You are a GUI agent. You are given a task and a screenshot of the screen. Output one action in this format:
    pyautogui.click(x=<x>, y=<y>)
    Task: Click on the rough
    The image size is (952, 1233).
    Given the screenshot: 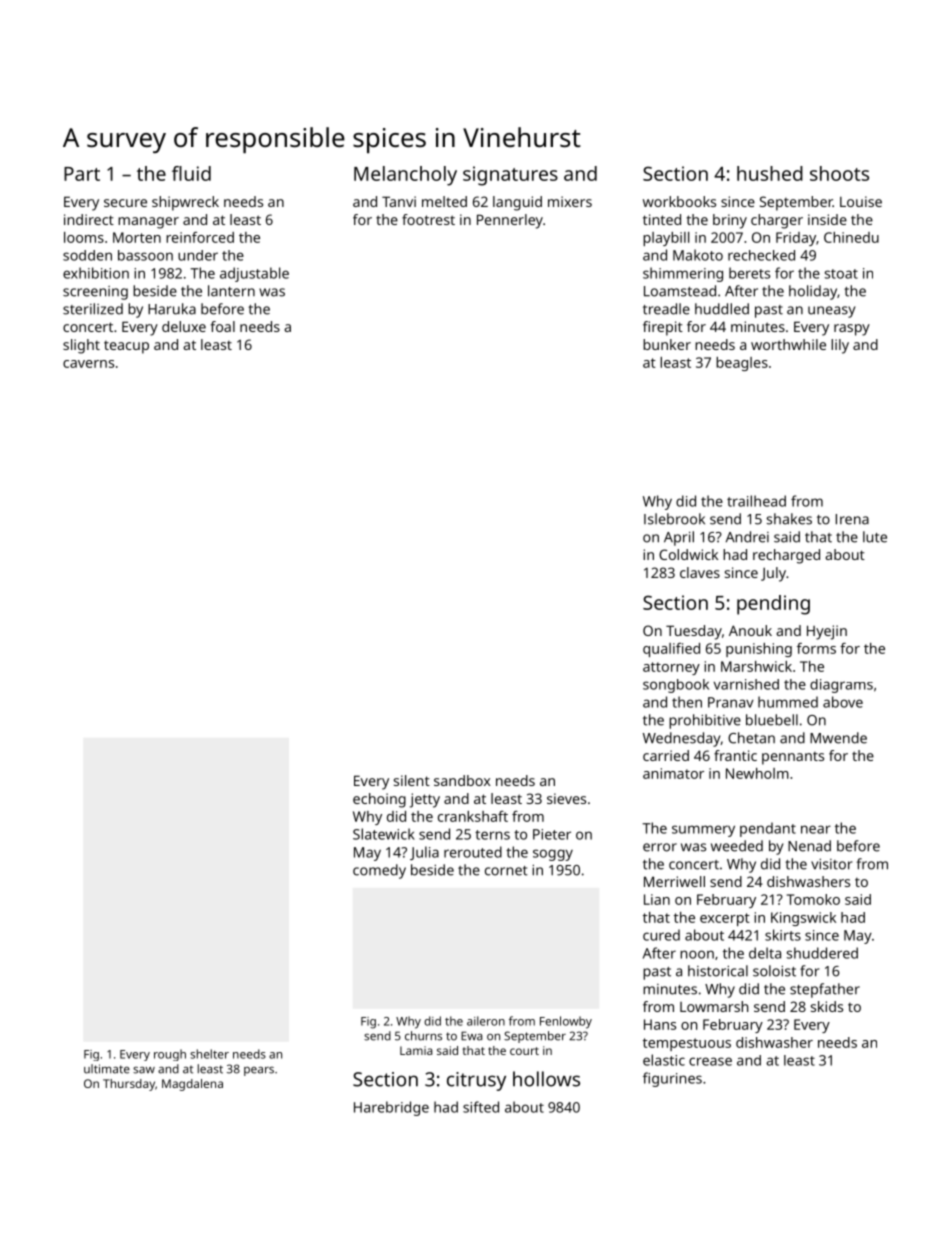 What is the action you would take?
    pyautogui.click(x=170, y=1055)
